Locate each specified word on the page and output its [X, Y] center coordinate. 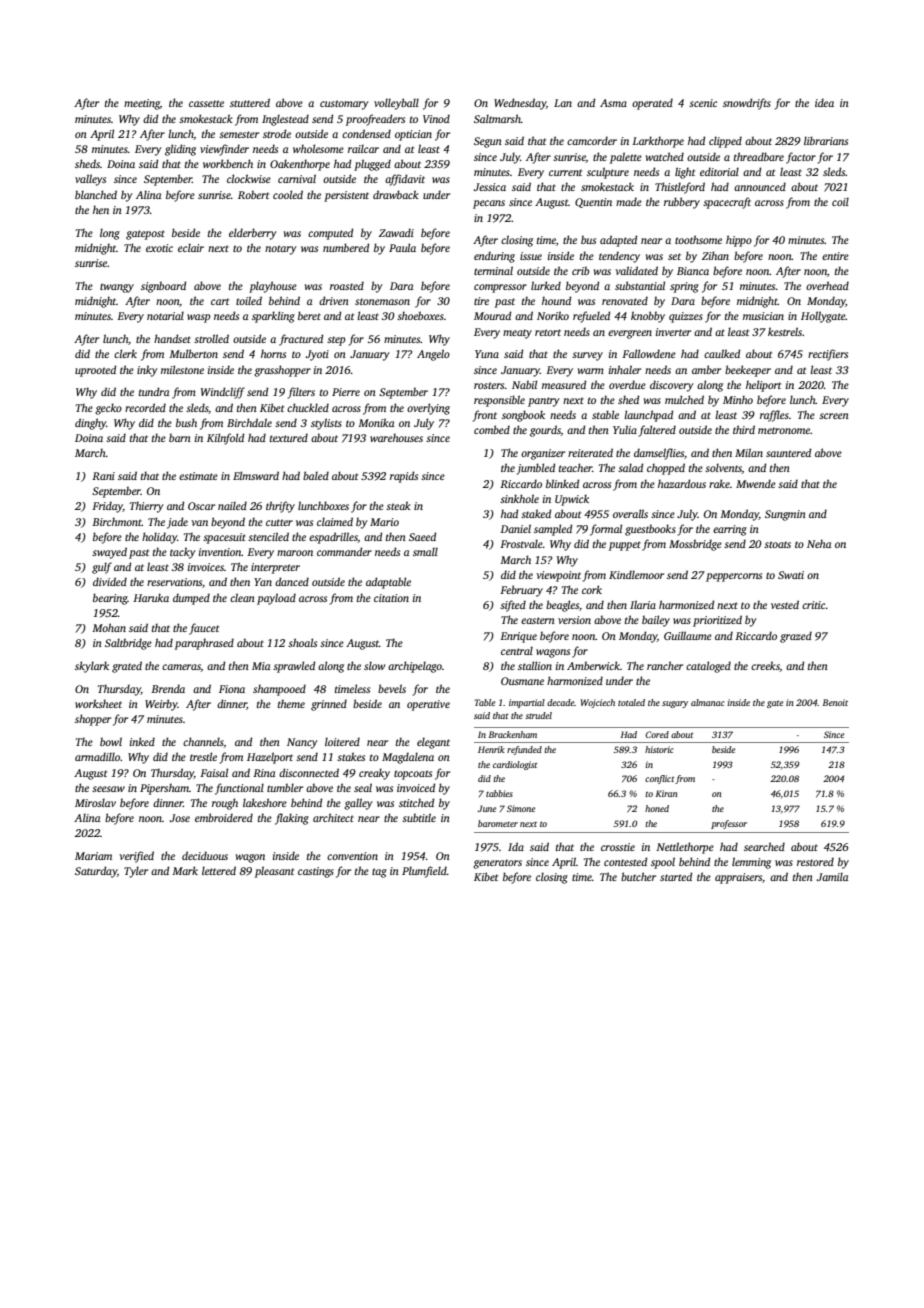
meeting [142, 104]
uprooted [95, 371]
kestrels [785, 331]
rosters [489, 385]
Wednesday [520, 104]
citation [391, 598]
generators [497, 864]
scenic [703, 103]
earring [730, 530]
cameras [181, 668]
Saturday [96, 872]
